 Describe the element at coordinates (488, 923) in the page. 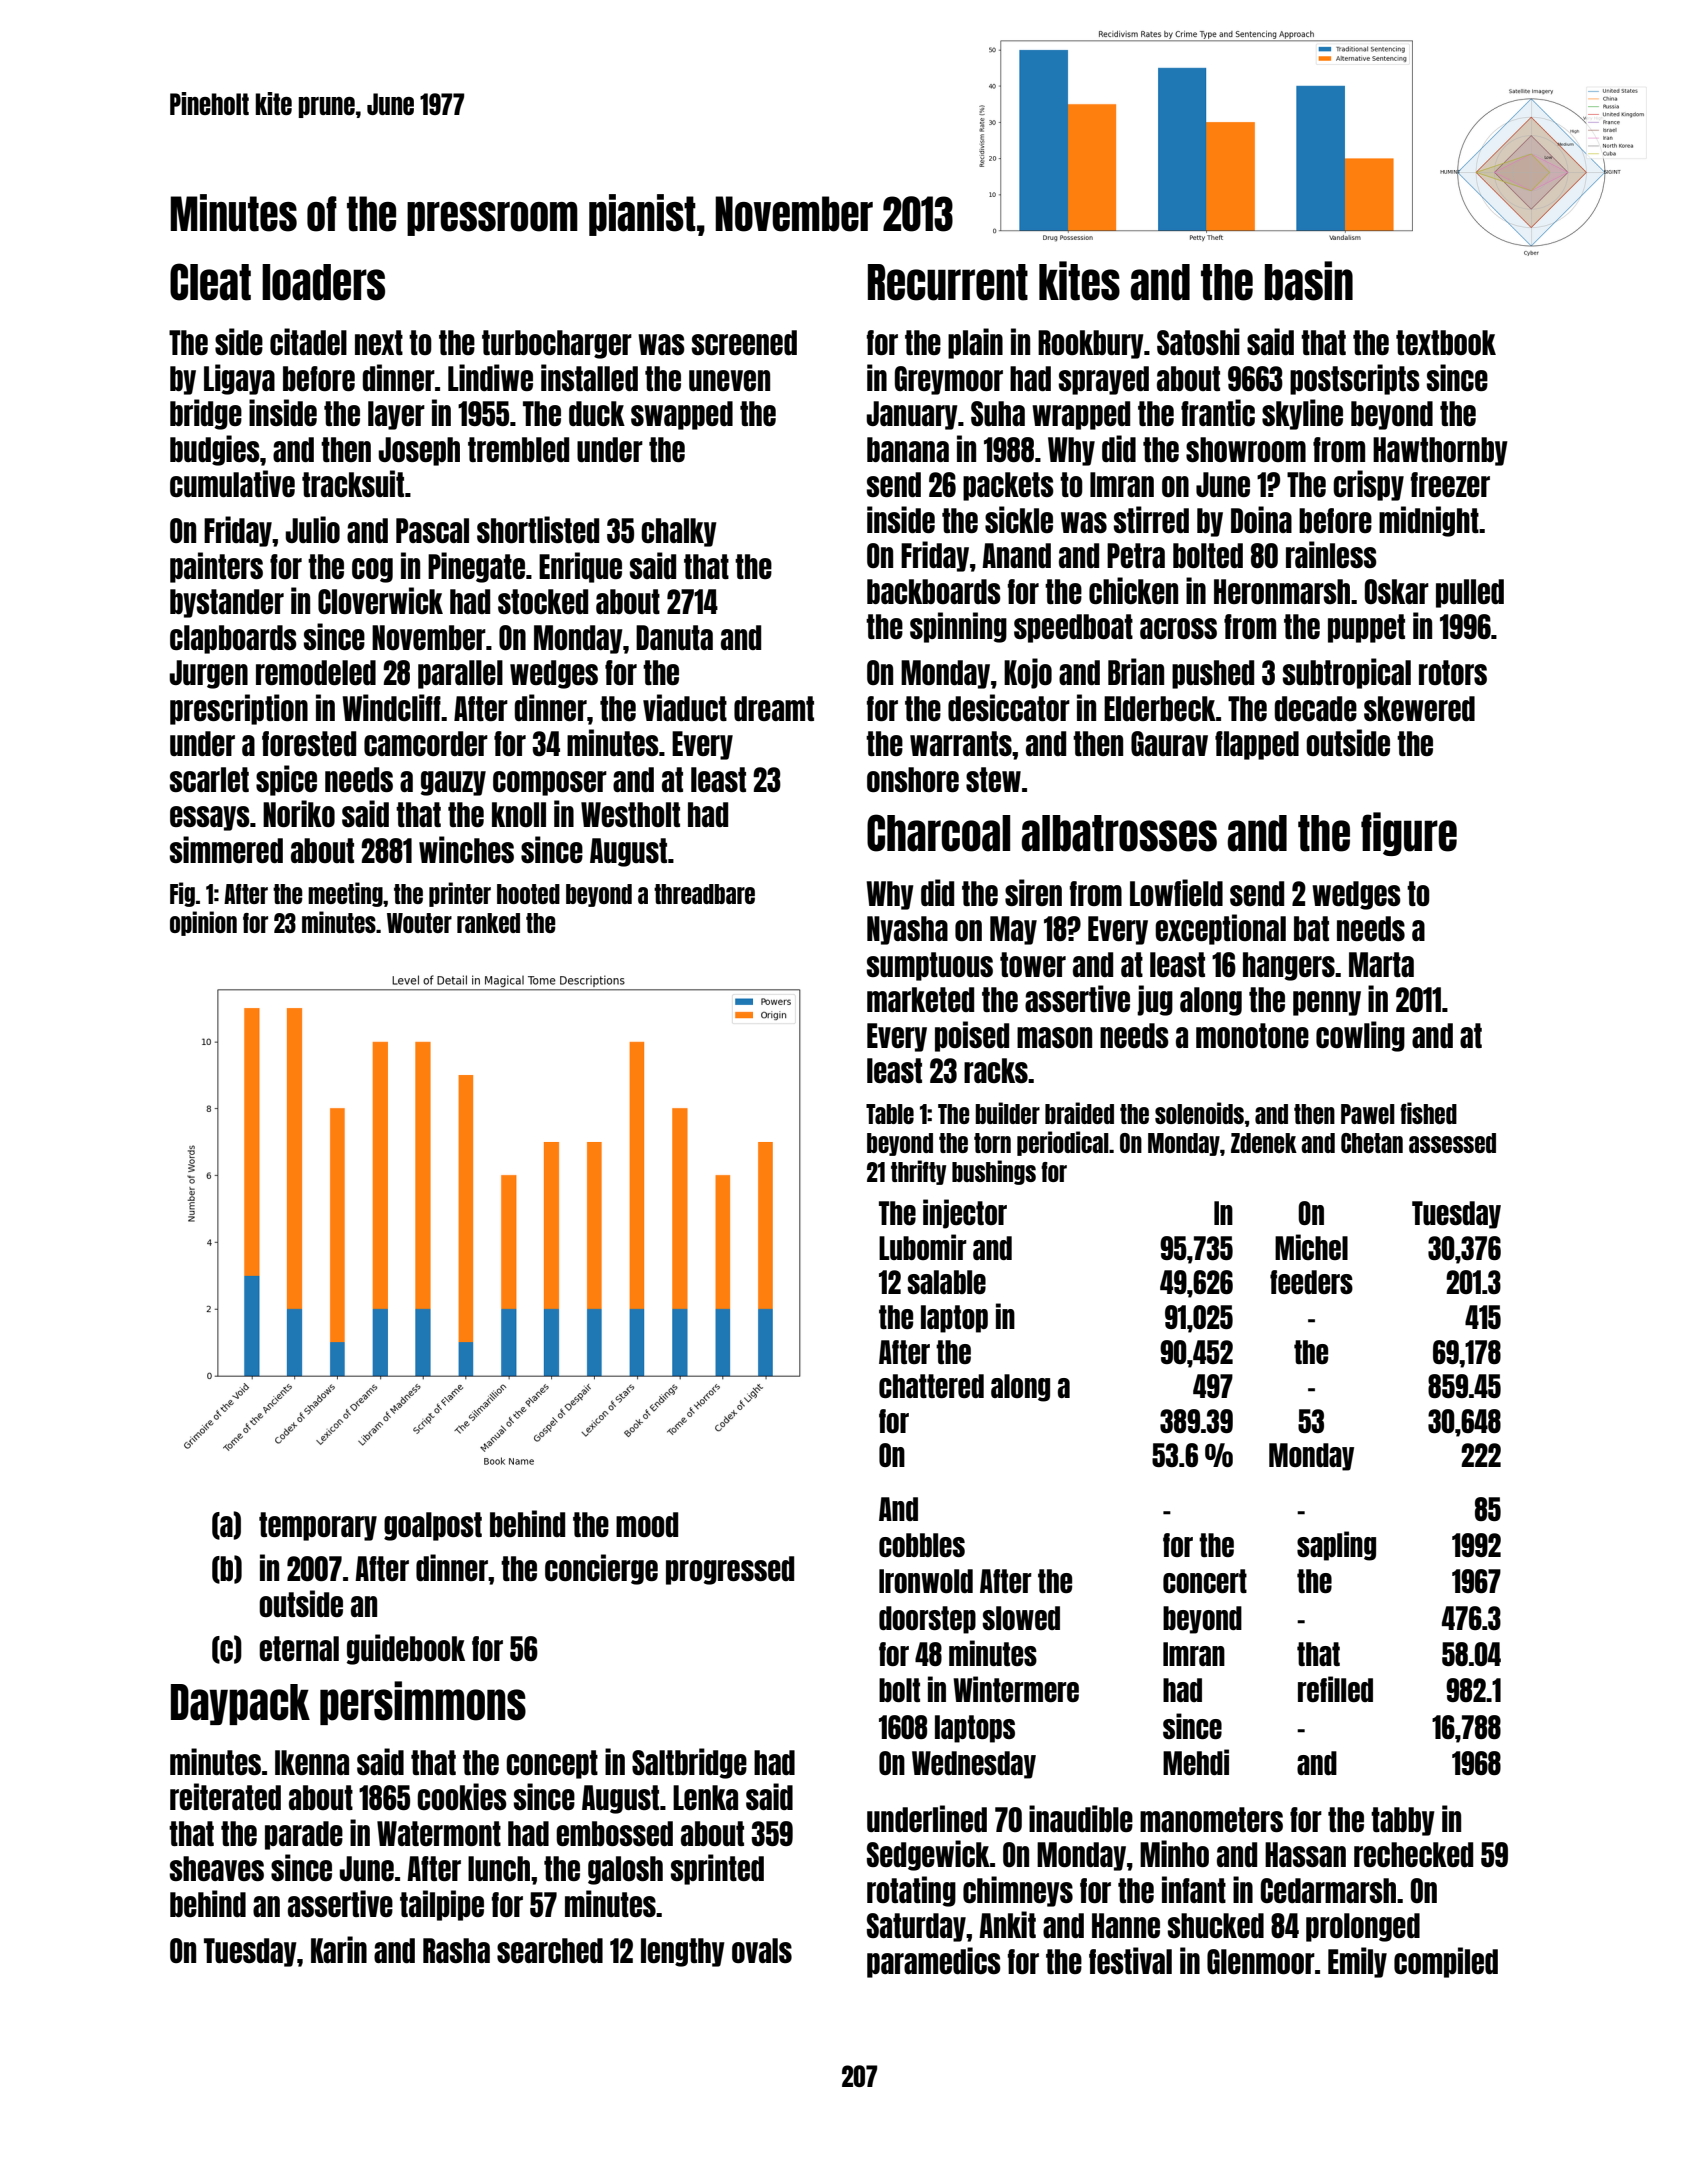

I see `ranked` at that location.
